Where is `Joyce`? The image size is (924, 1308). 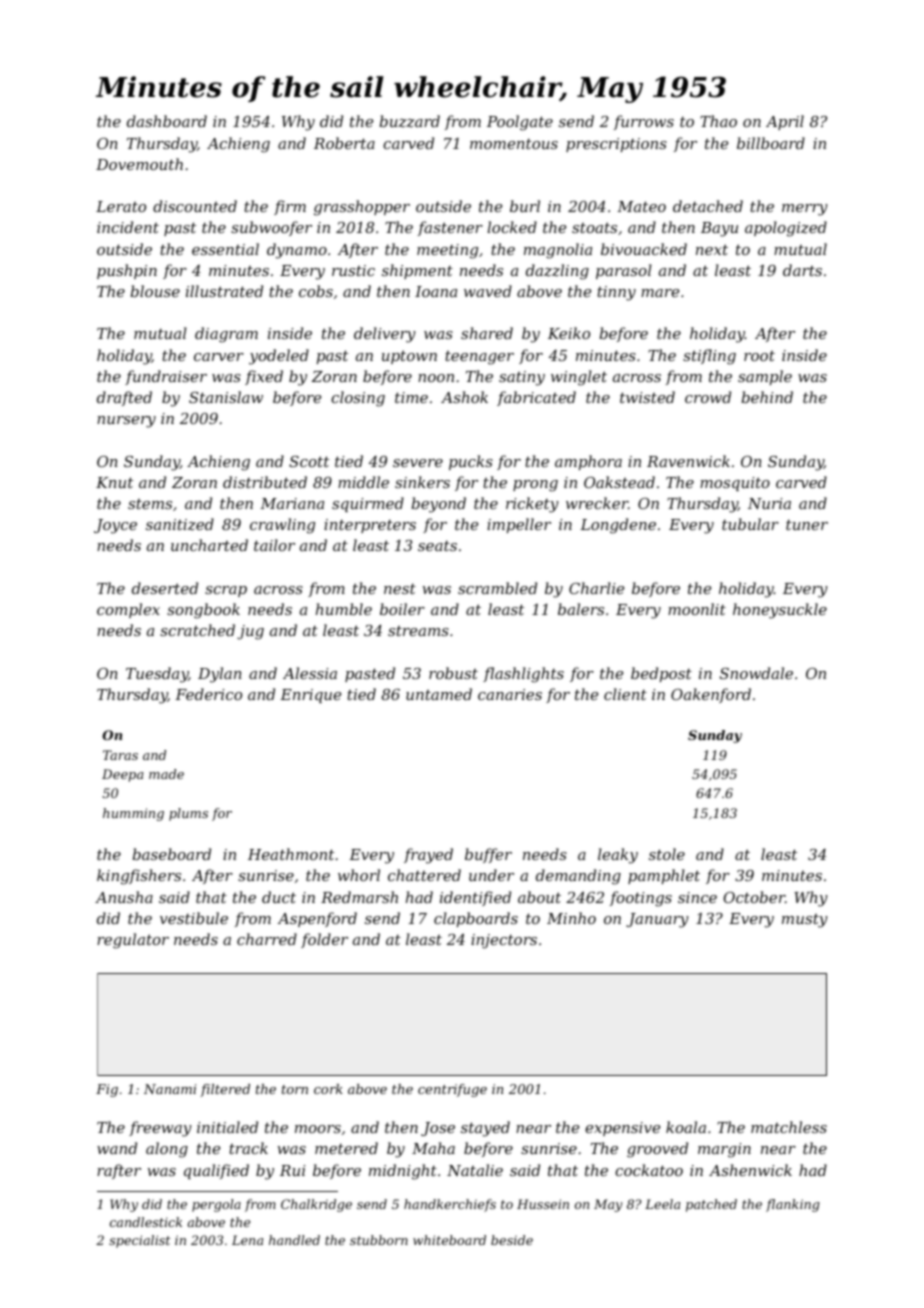 Joyce is located at coordinates (115, 526).
